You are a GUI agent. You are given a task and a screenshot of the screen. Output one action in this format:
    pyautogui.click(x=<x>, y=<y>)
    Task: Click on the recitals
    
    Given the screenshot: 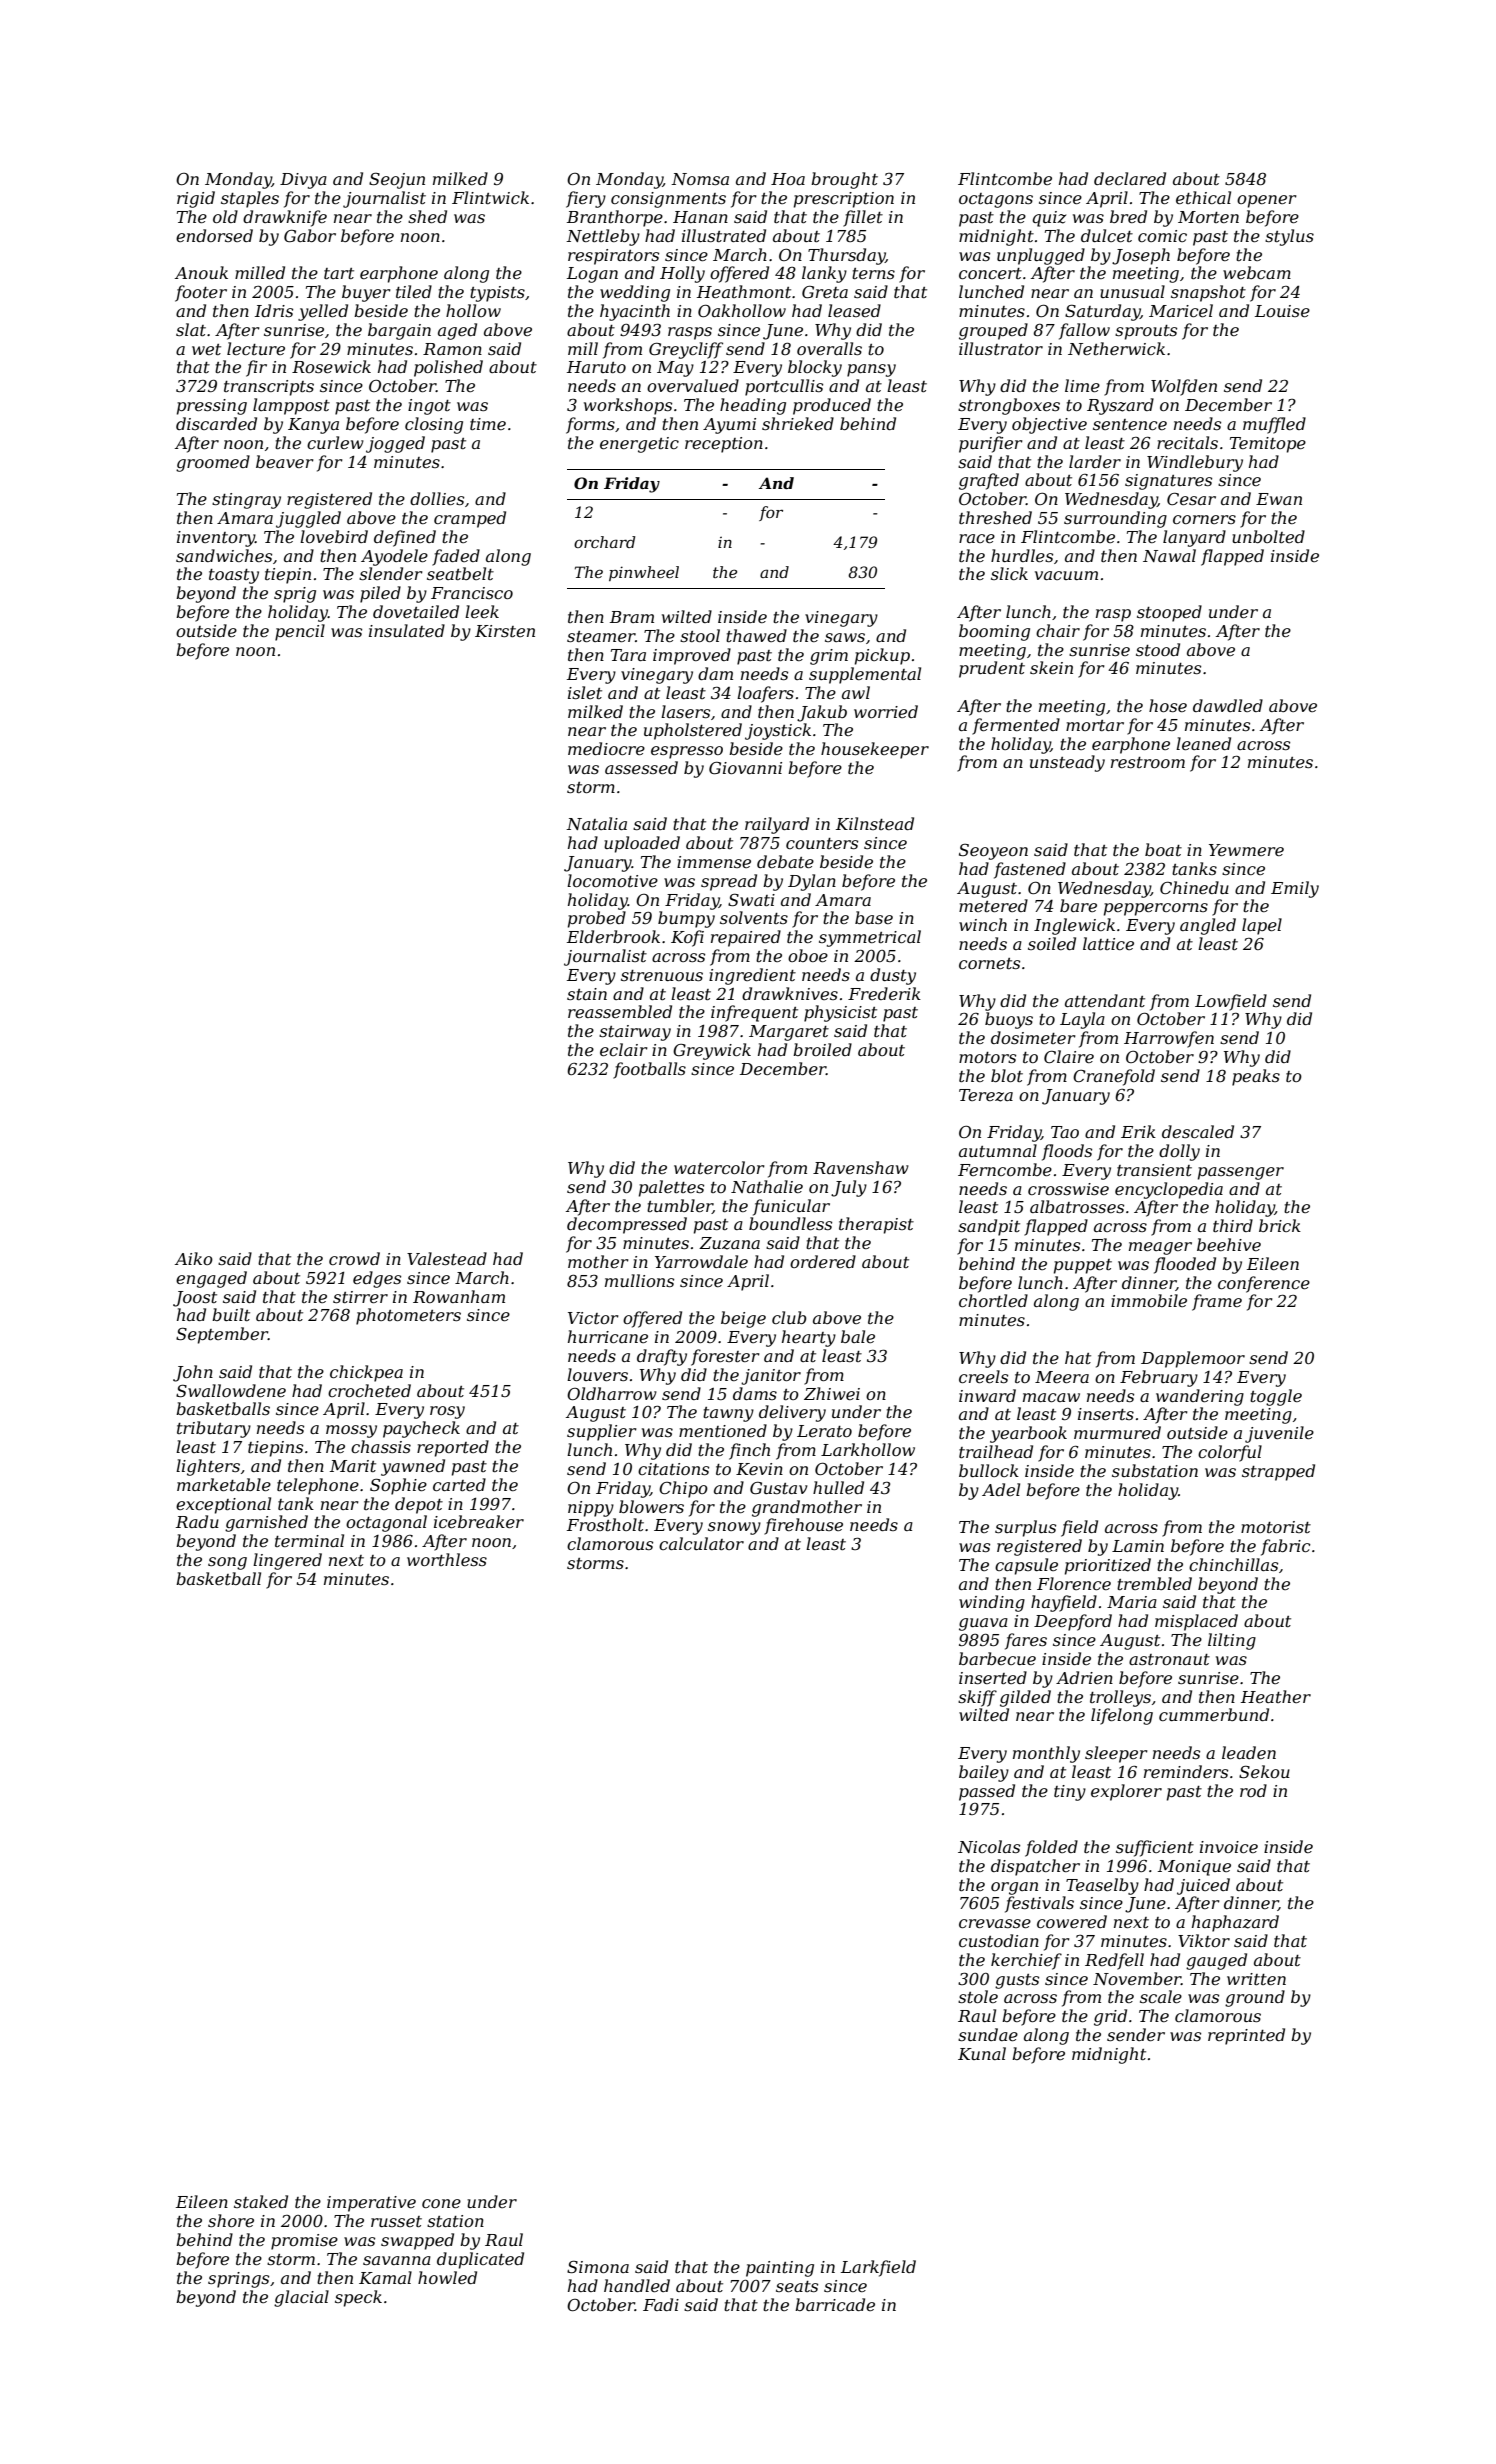 What is the action you would take?
    pyautogui.click(x=1187, y=442)
